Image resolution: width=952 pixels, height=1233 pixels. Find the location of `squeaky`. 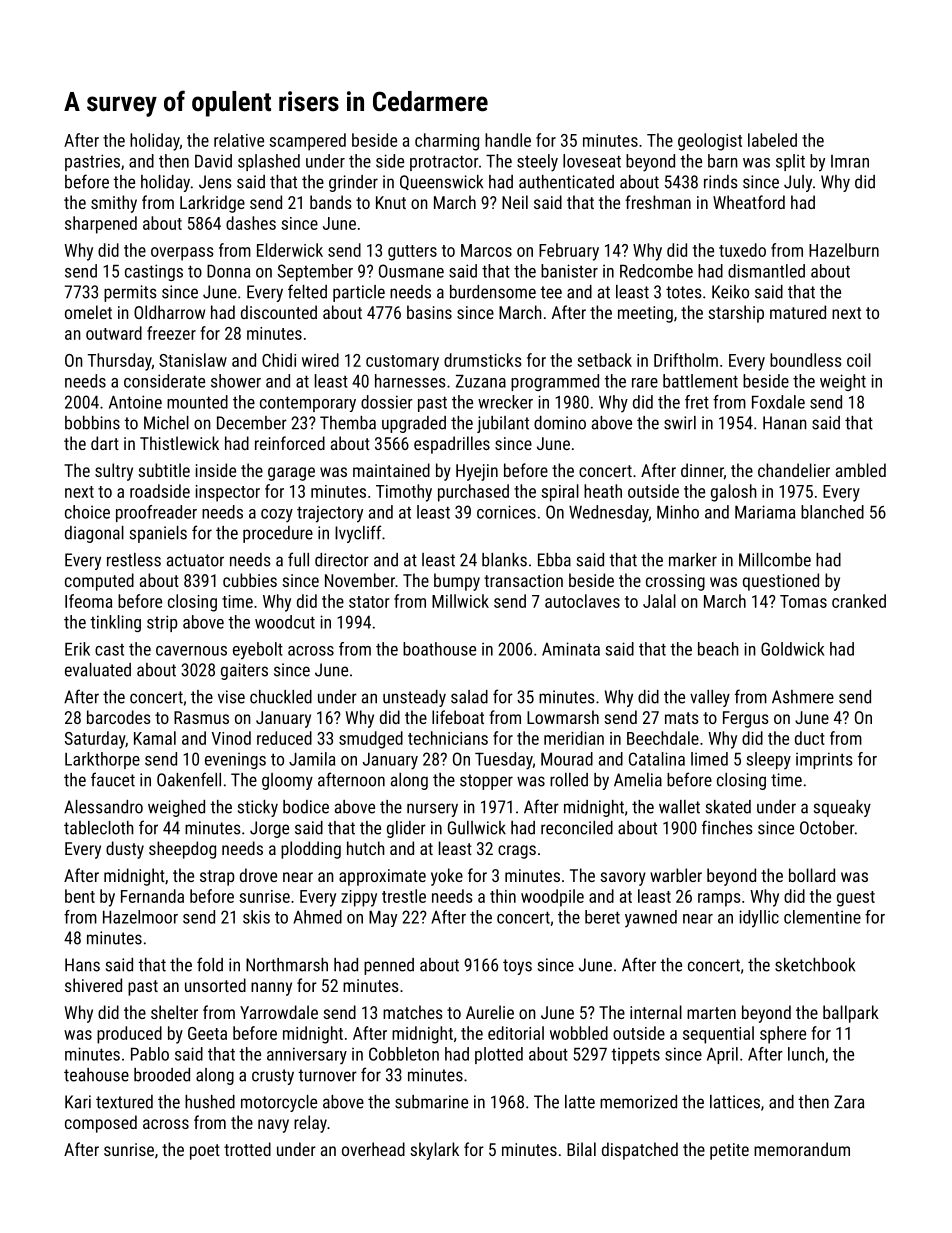

squeaky is located at coordinates (842, 808).
